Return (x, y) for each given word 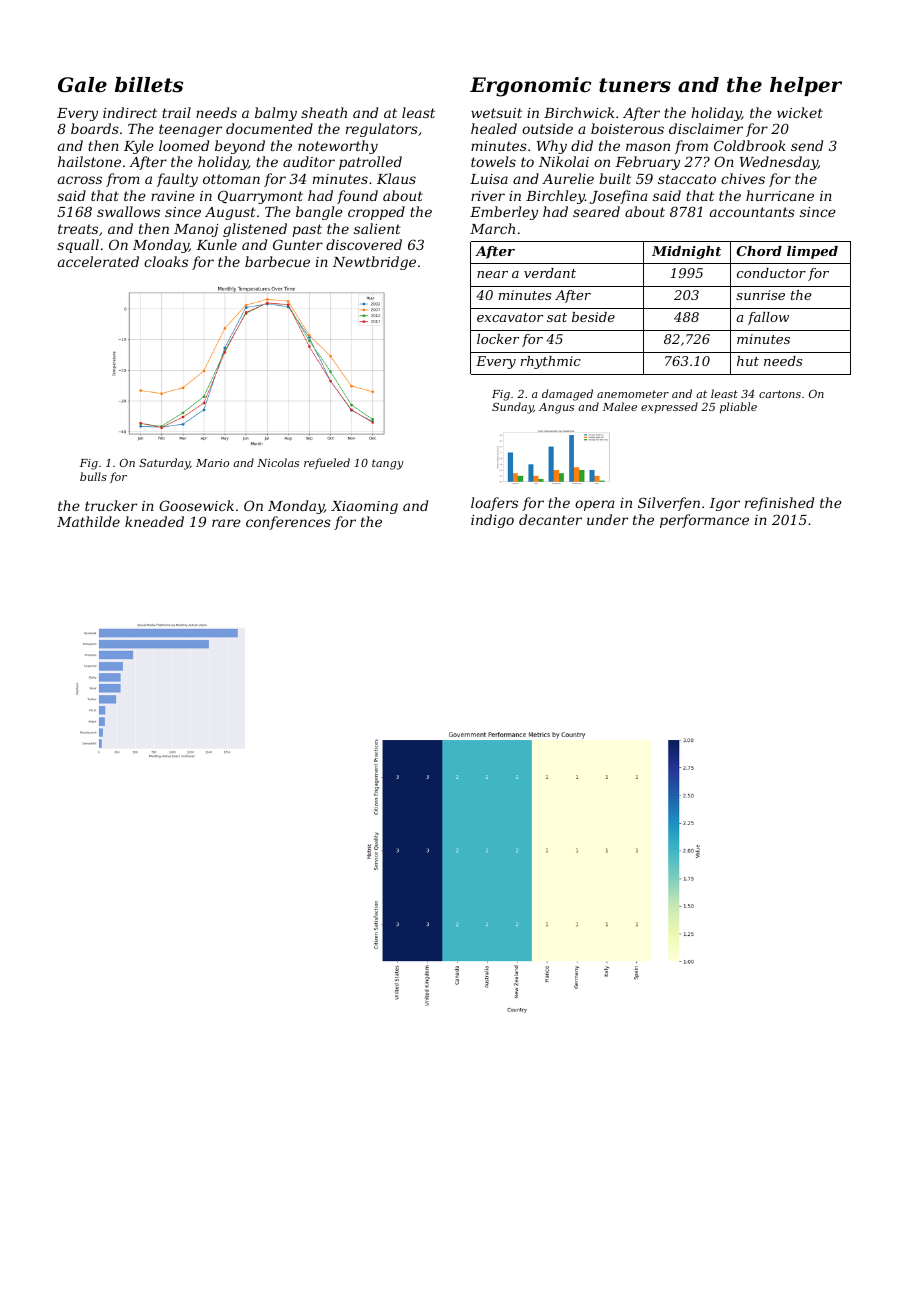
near (492, 274)
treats (78, 229)
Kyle (139, 147)
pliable (738, 407)
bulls (93, 476)
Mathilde (88, 521)
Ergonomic (530, 87)
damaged (567, 395)
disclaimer (706, 128)
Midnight (686, 252)
